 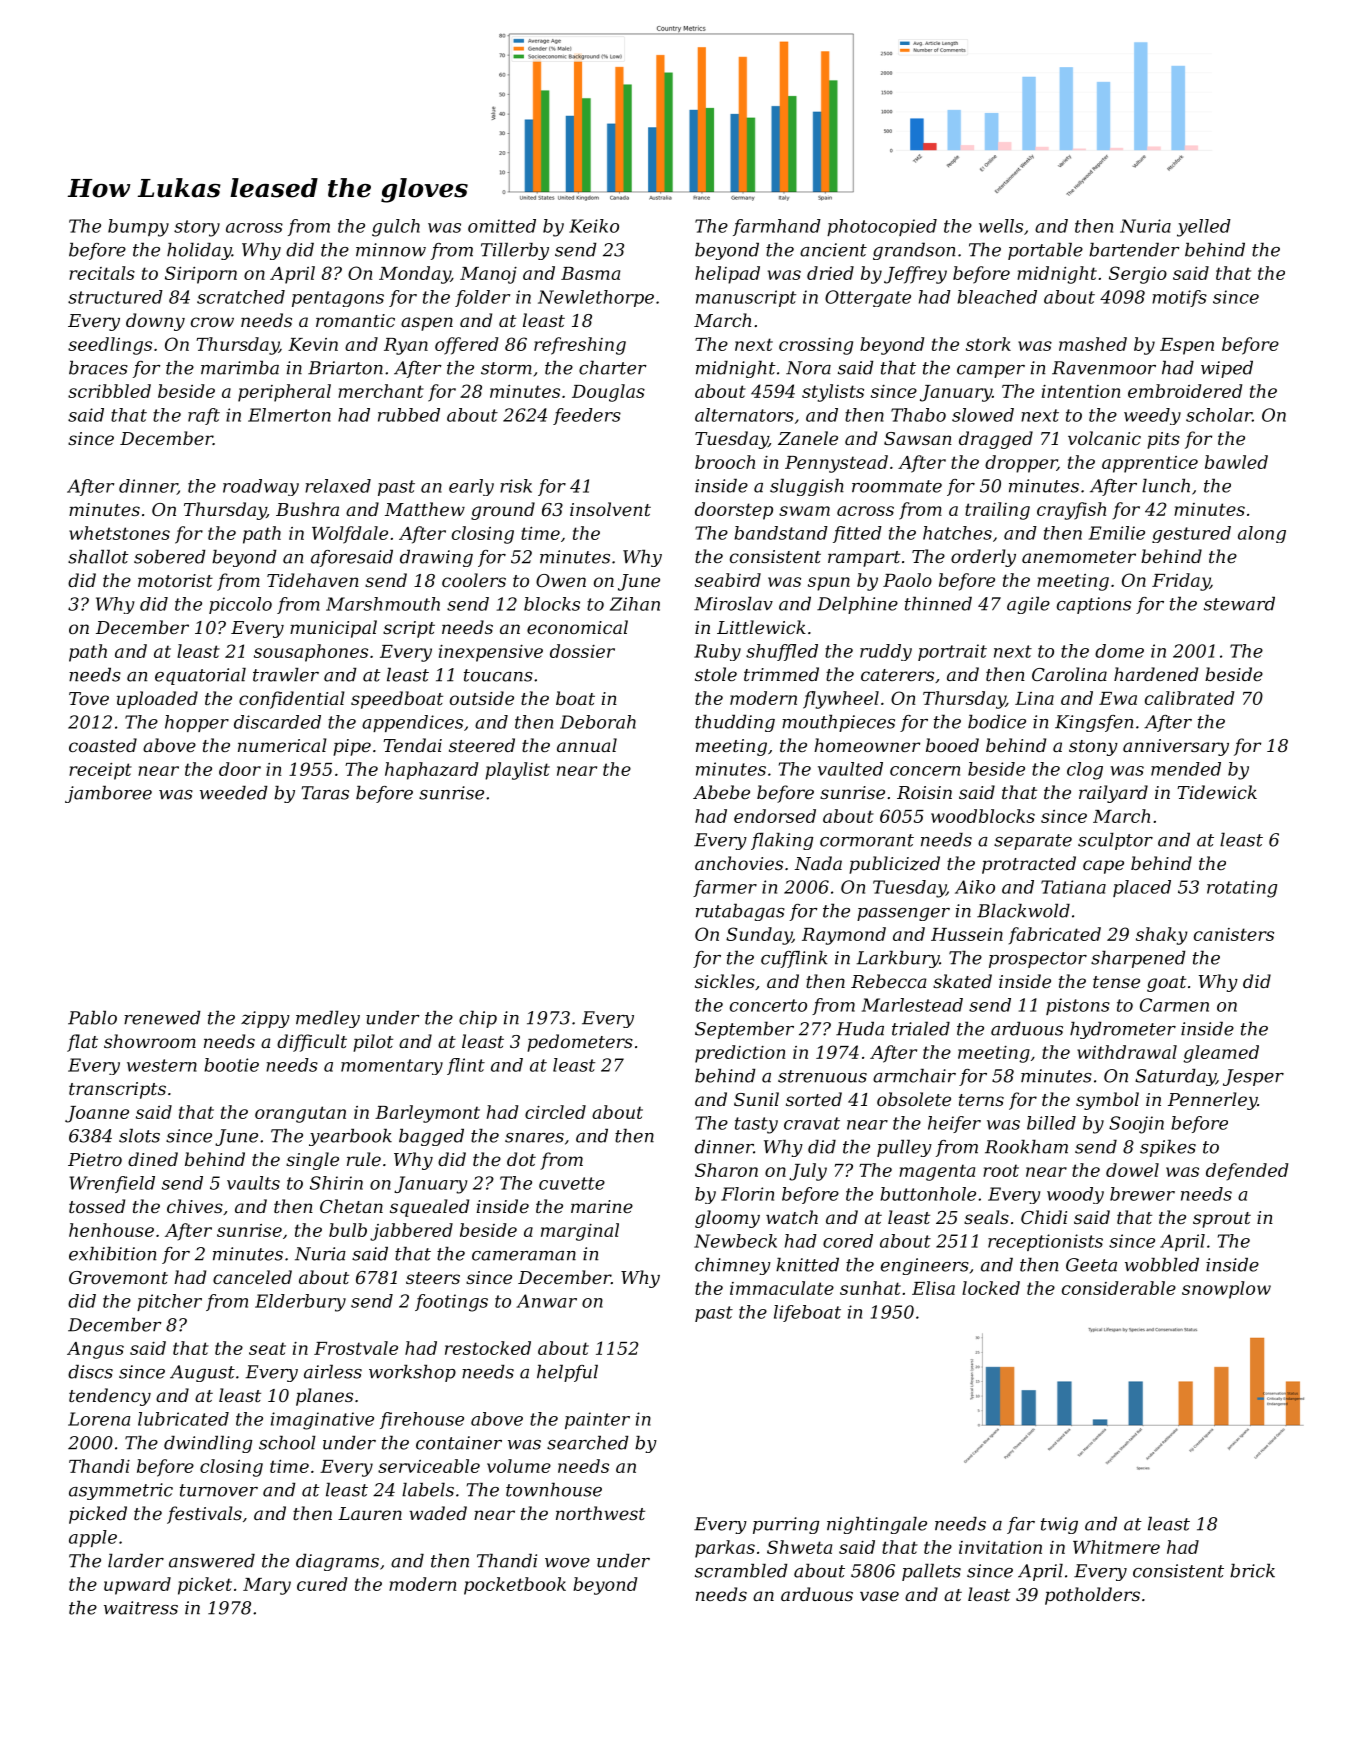 I want to click on weeded, so click(x=234, y=793).
